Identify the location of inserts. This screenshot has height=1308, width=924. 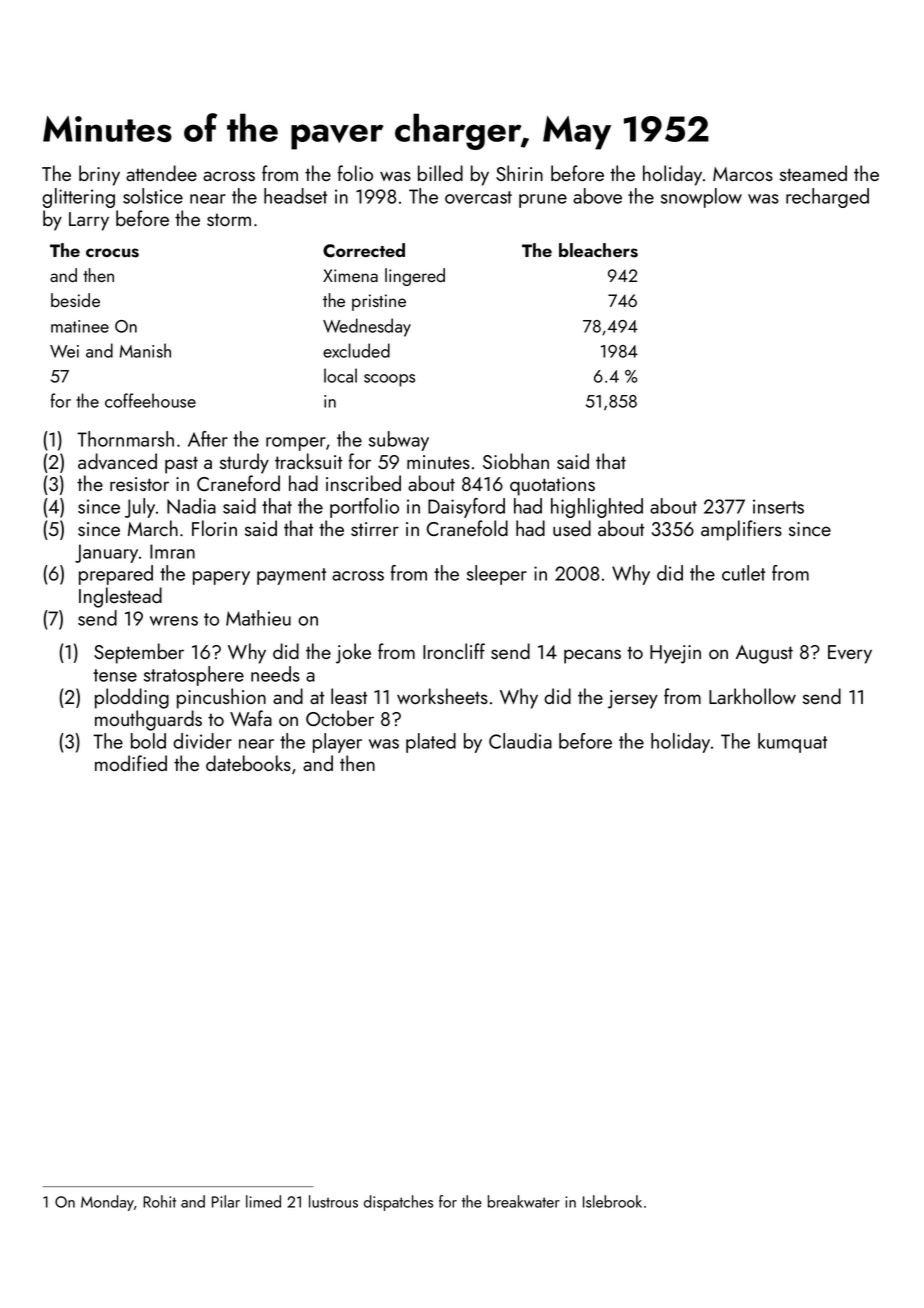
(778, 506).
